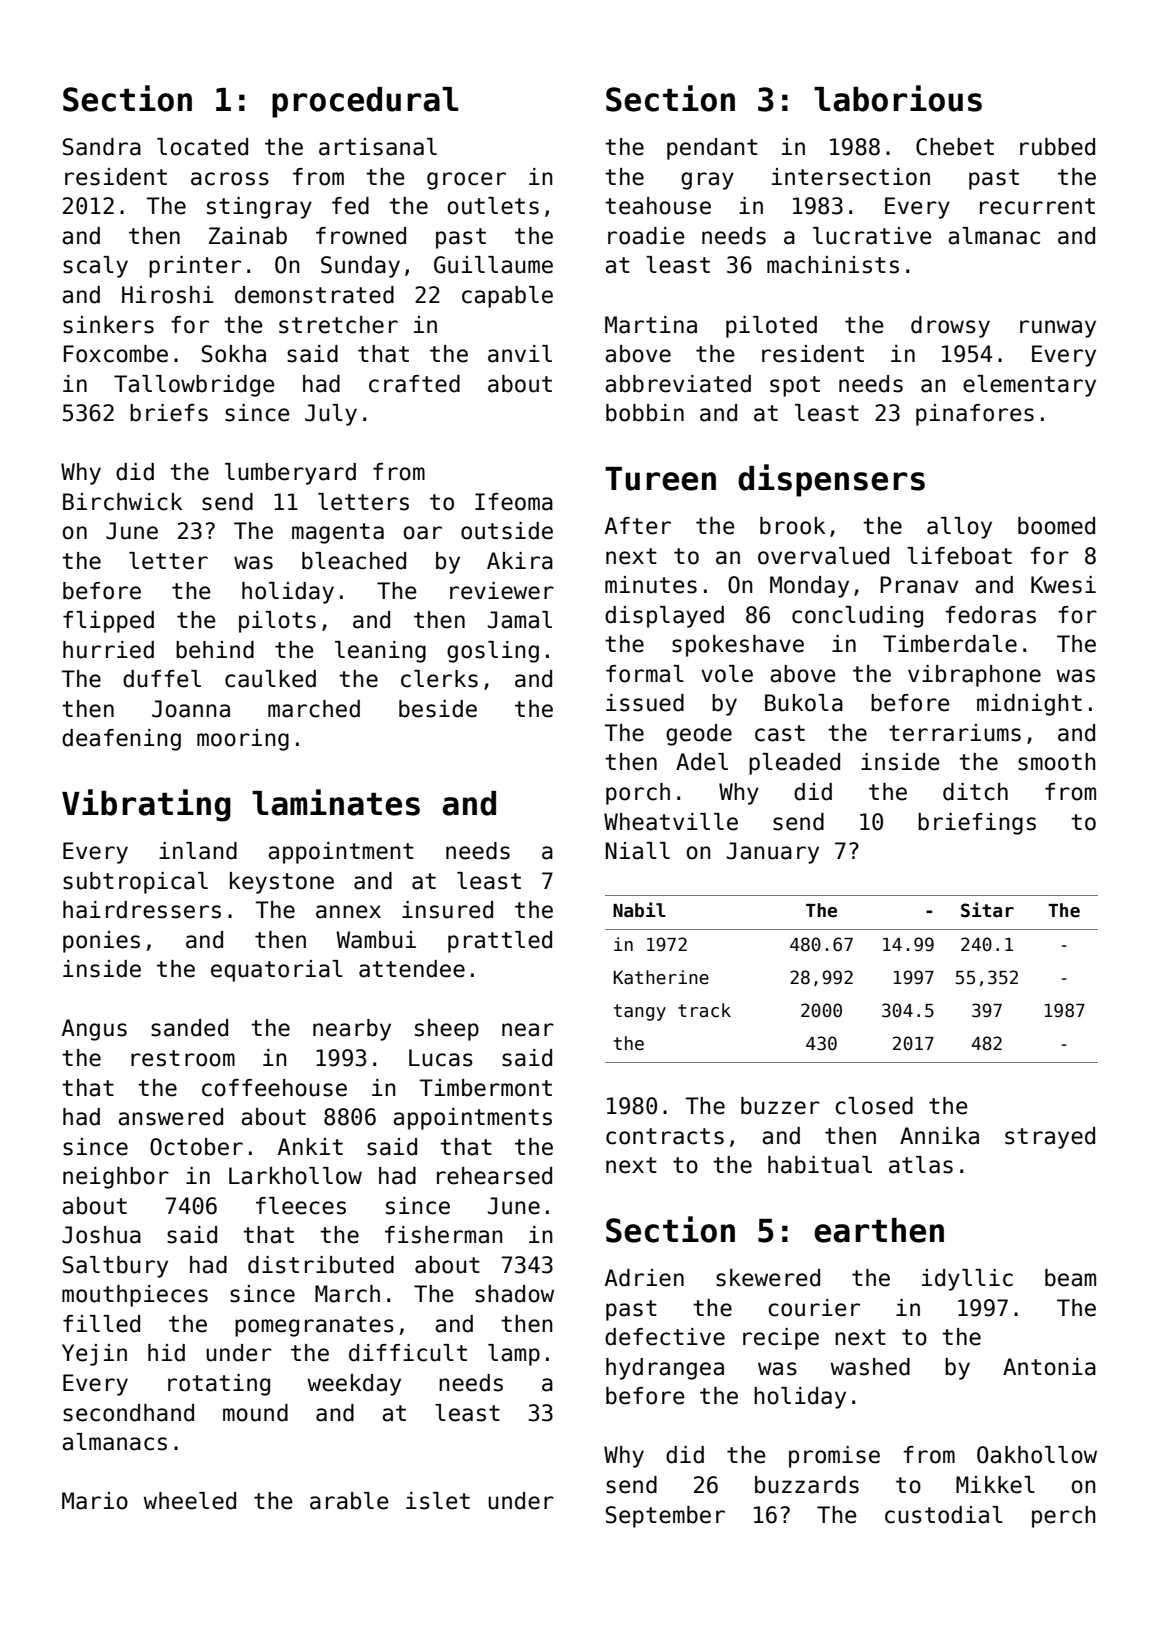  Describe the element at coordinates (95, 1501) in the image. I see `Mario` at that location.
